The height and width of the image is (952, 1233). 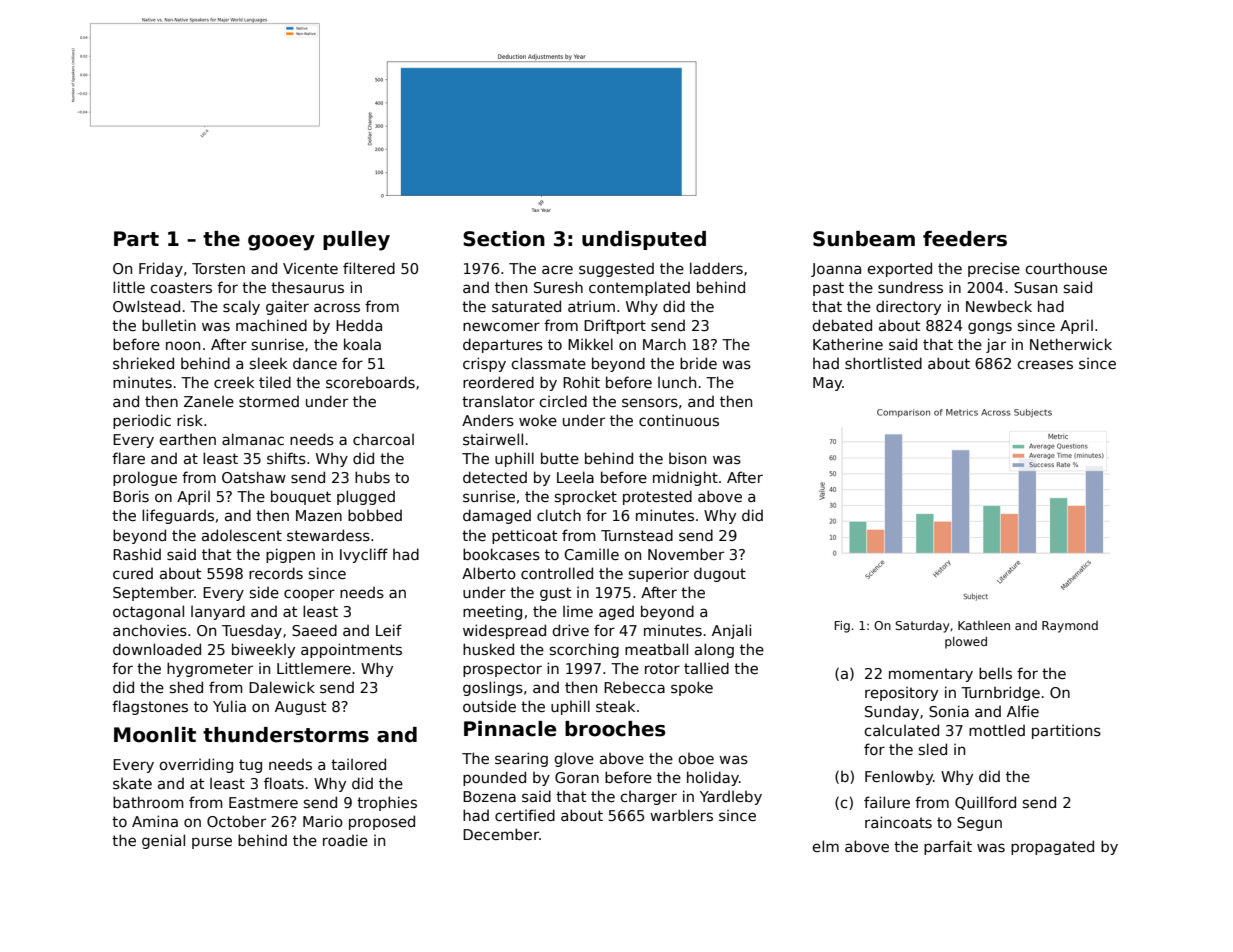 I want to click on lime, so click(x=578, y=611).
